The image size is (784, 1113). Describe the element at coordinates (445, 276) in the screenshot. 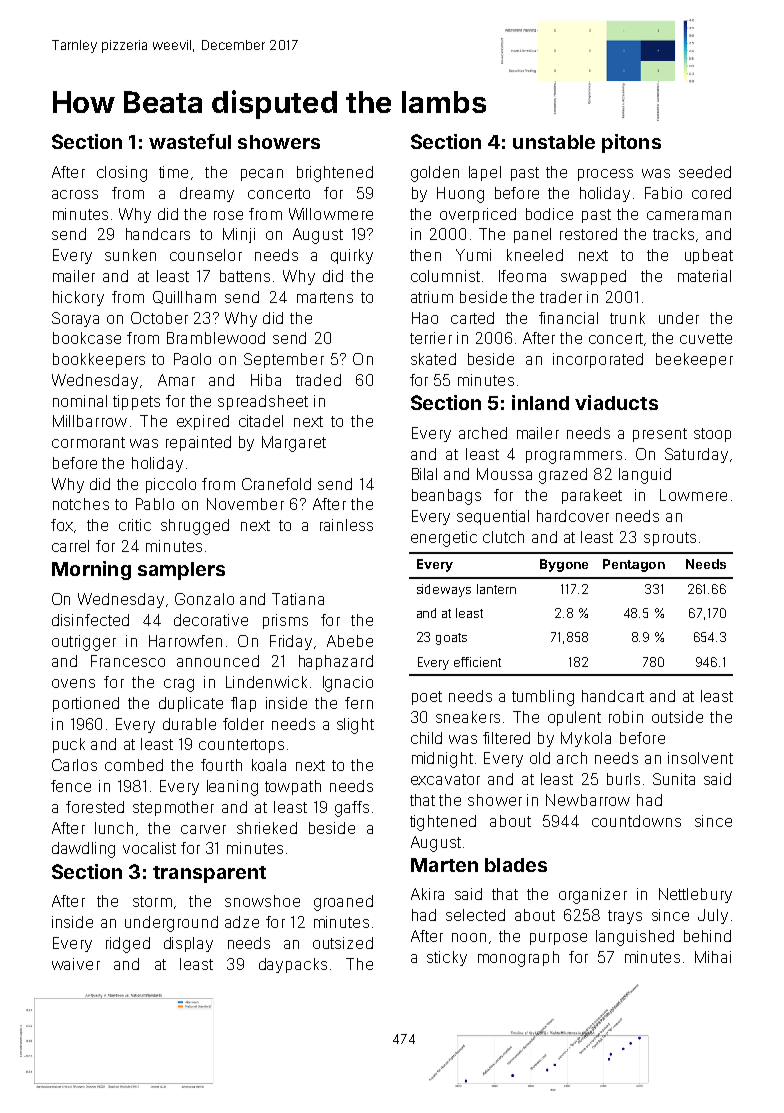

I see `columnist` at that location.
